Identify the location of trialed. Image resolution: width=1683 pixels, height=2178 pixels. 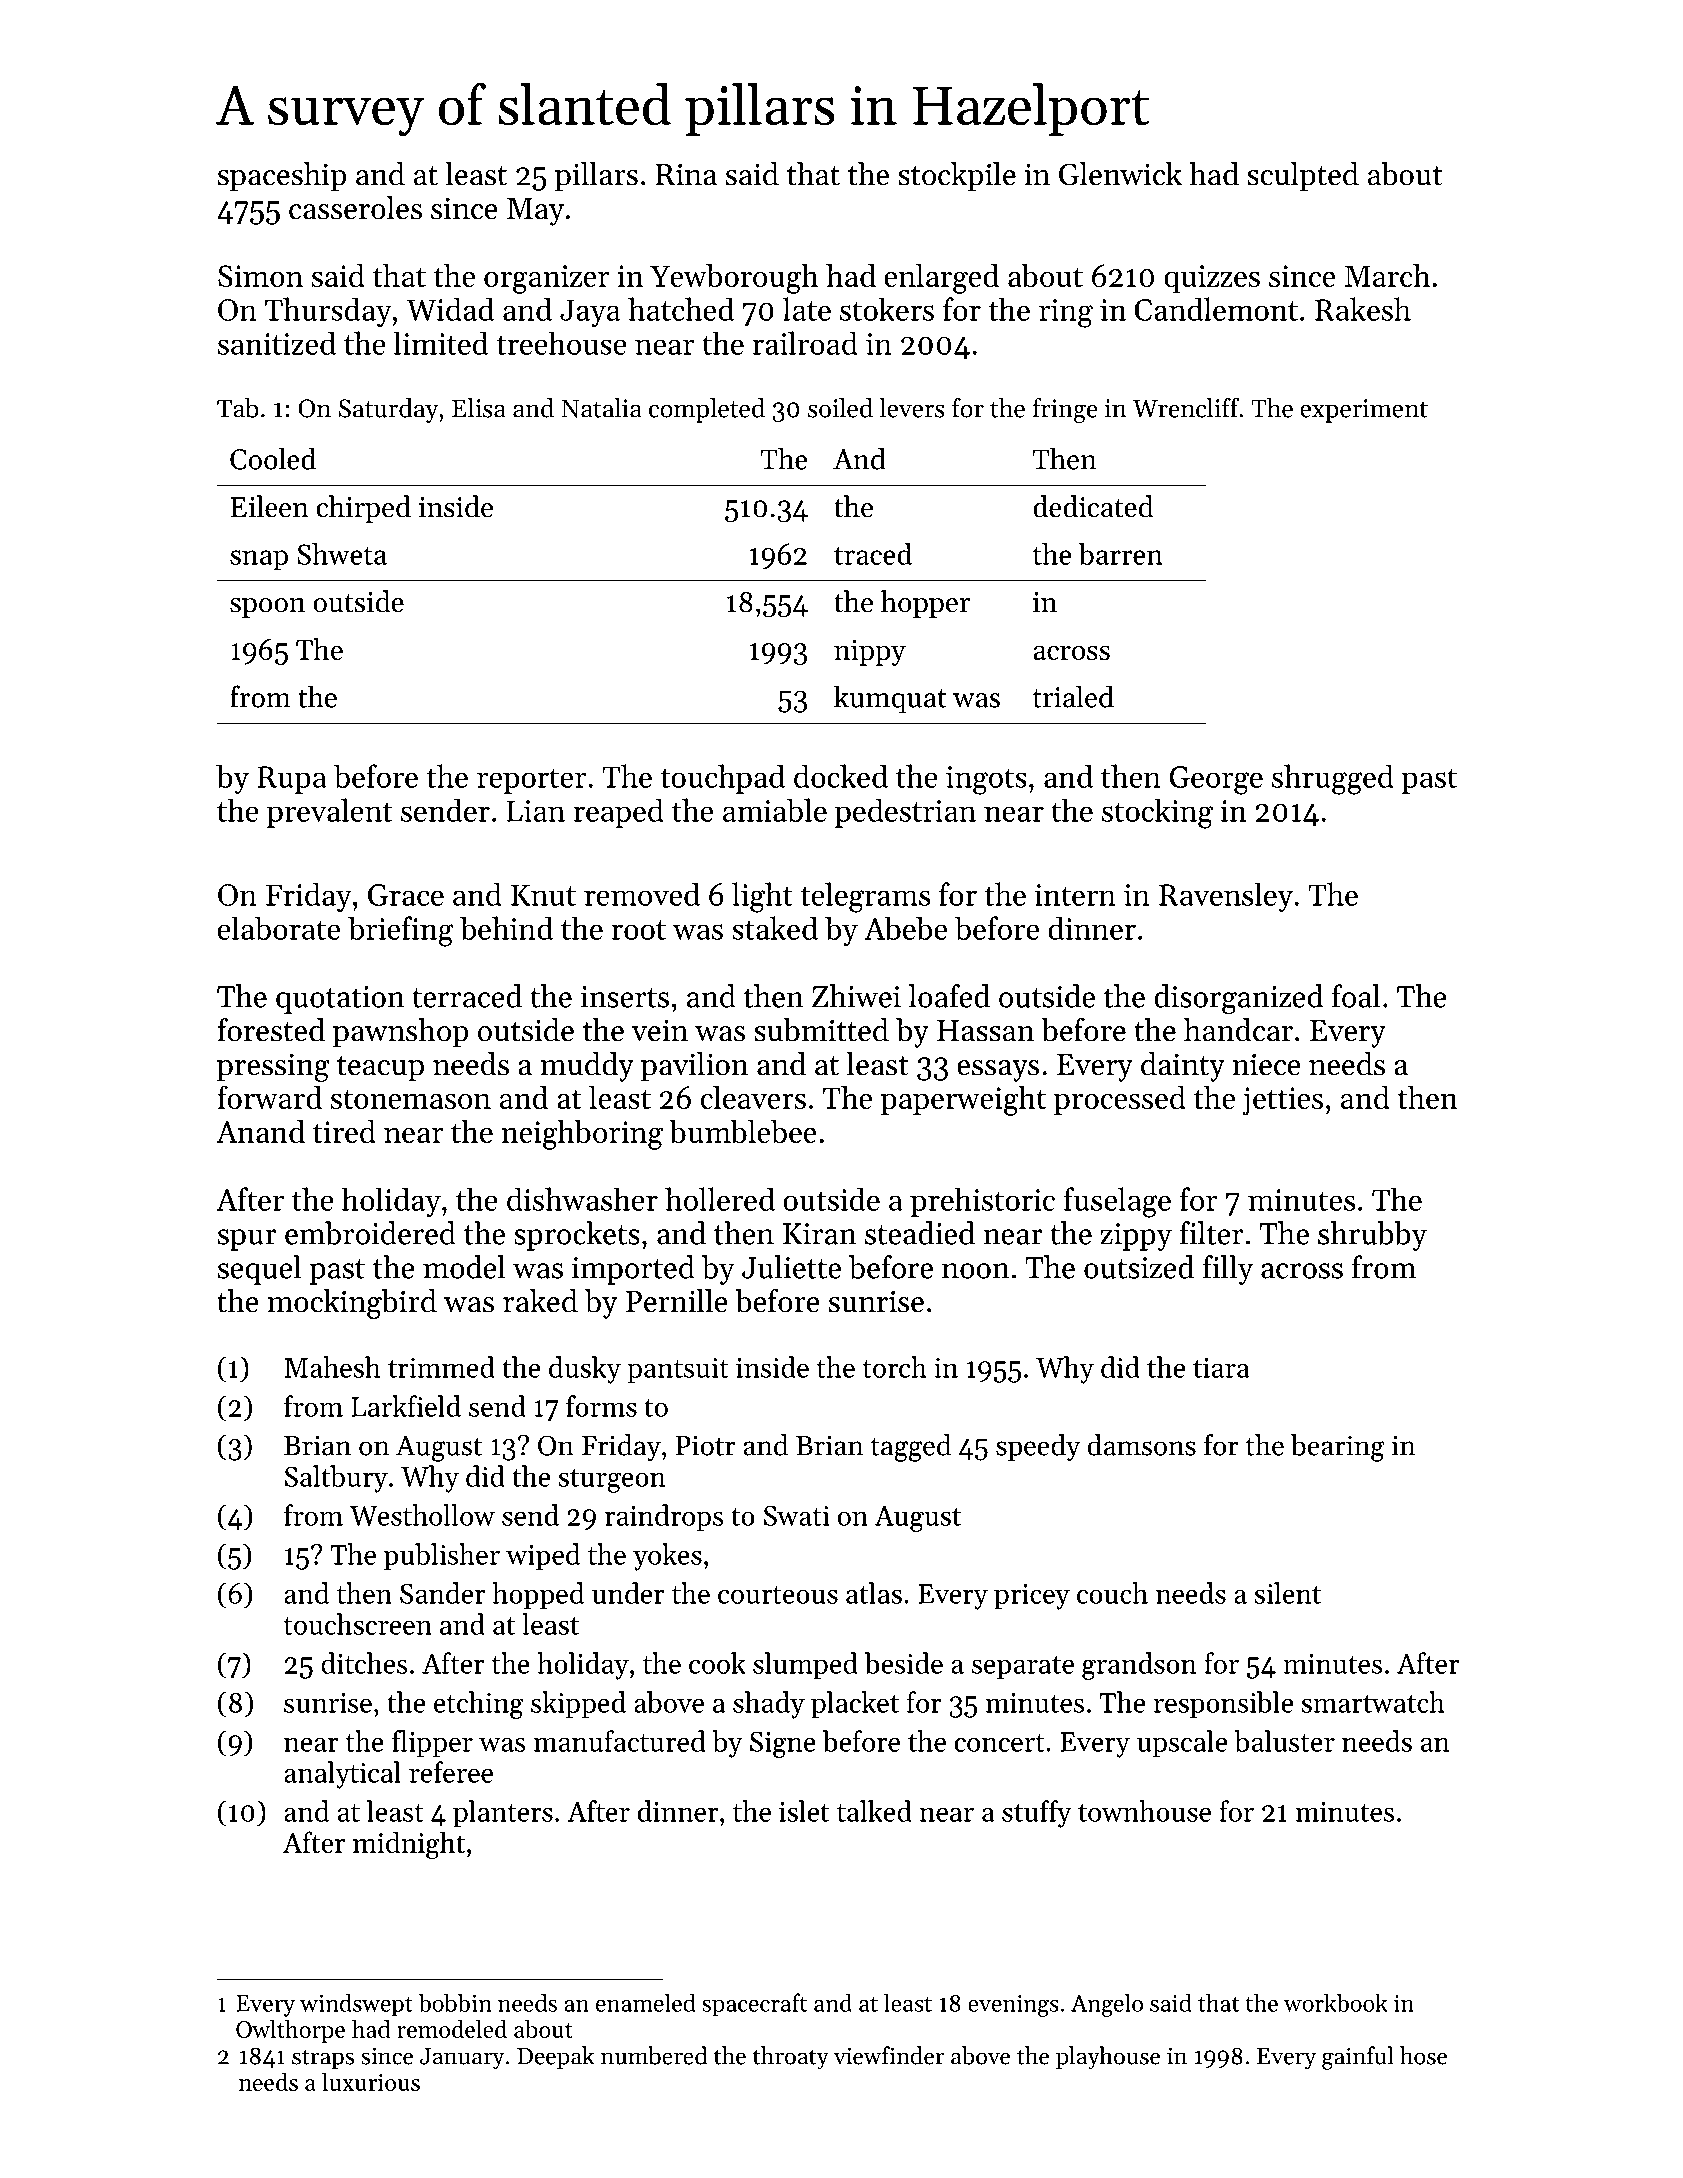
(1073, 696).
